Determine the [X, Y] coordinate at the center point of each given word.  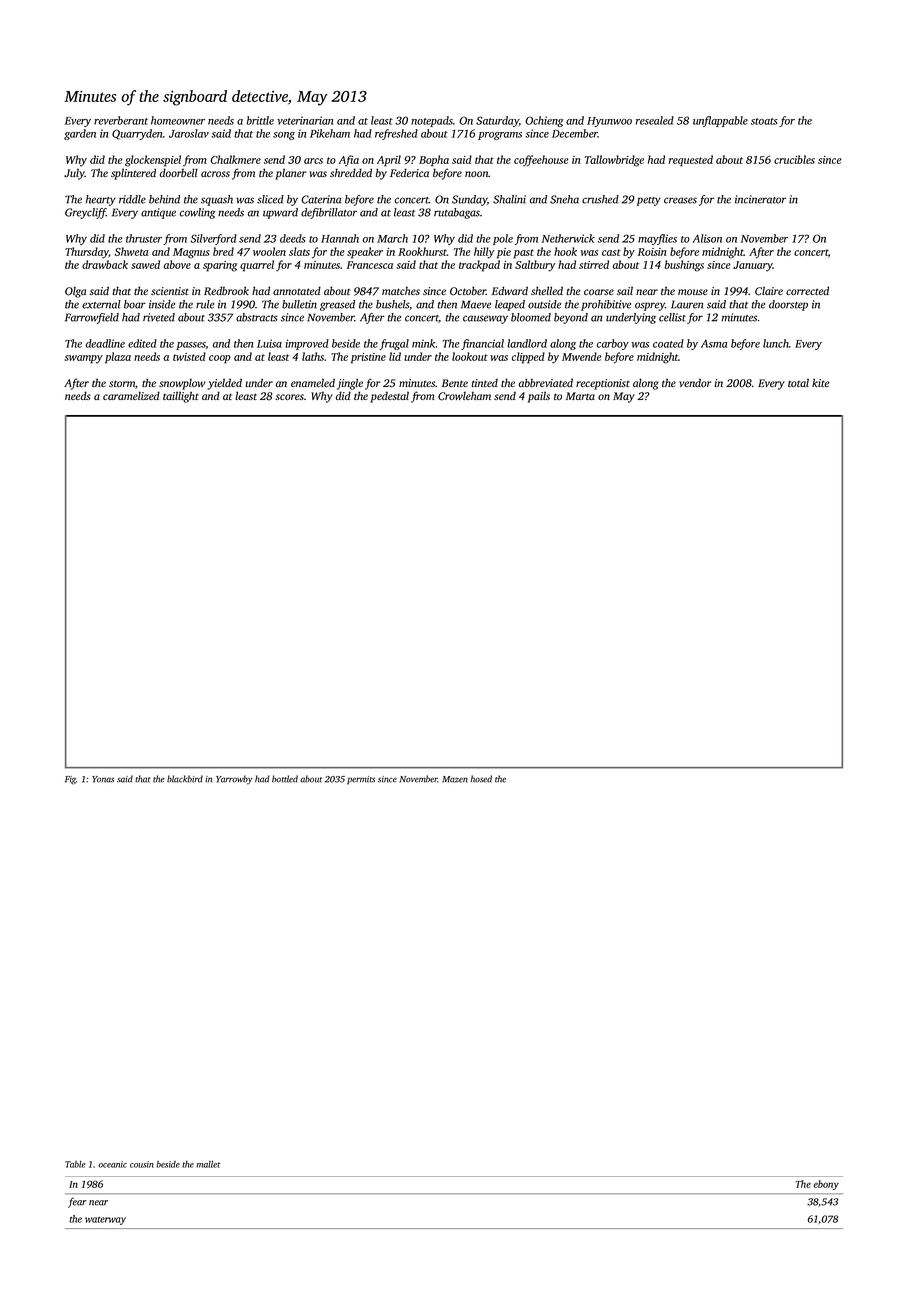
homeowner [178, 120]
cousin [142, 1164]
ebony [826, 1185]
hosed [481, 779]
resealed [655, 120]
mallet [208, 1164]
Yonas [103, 779]
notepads [432, 121]
